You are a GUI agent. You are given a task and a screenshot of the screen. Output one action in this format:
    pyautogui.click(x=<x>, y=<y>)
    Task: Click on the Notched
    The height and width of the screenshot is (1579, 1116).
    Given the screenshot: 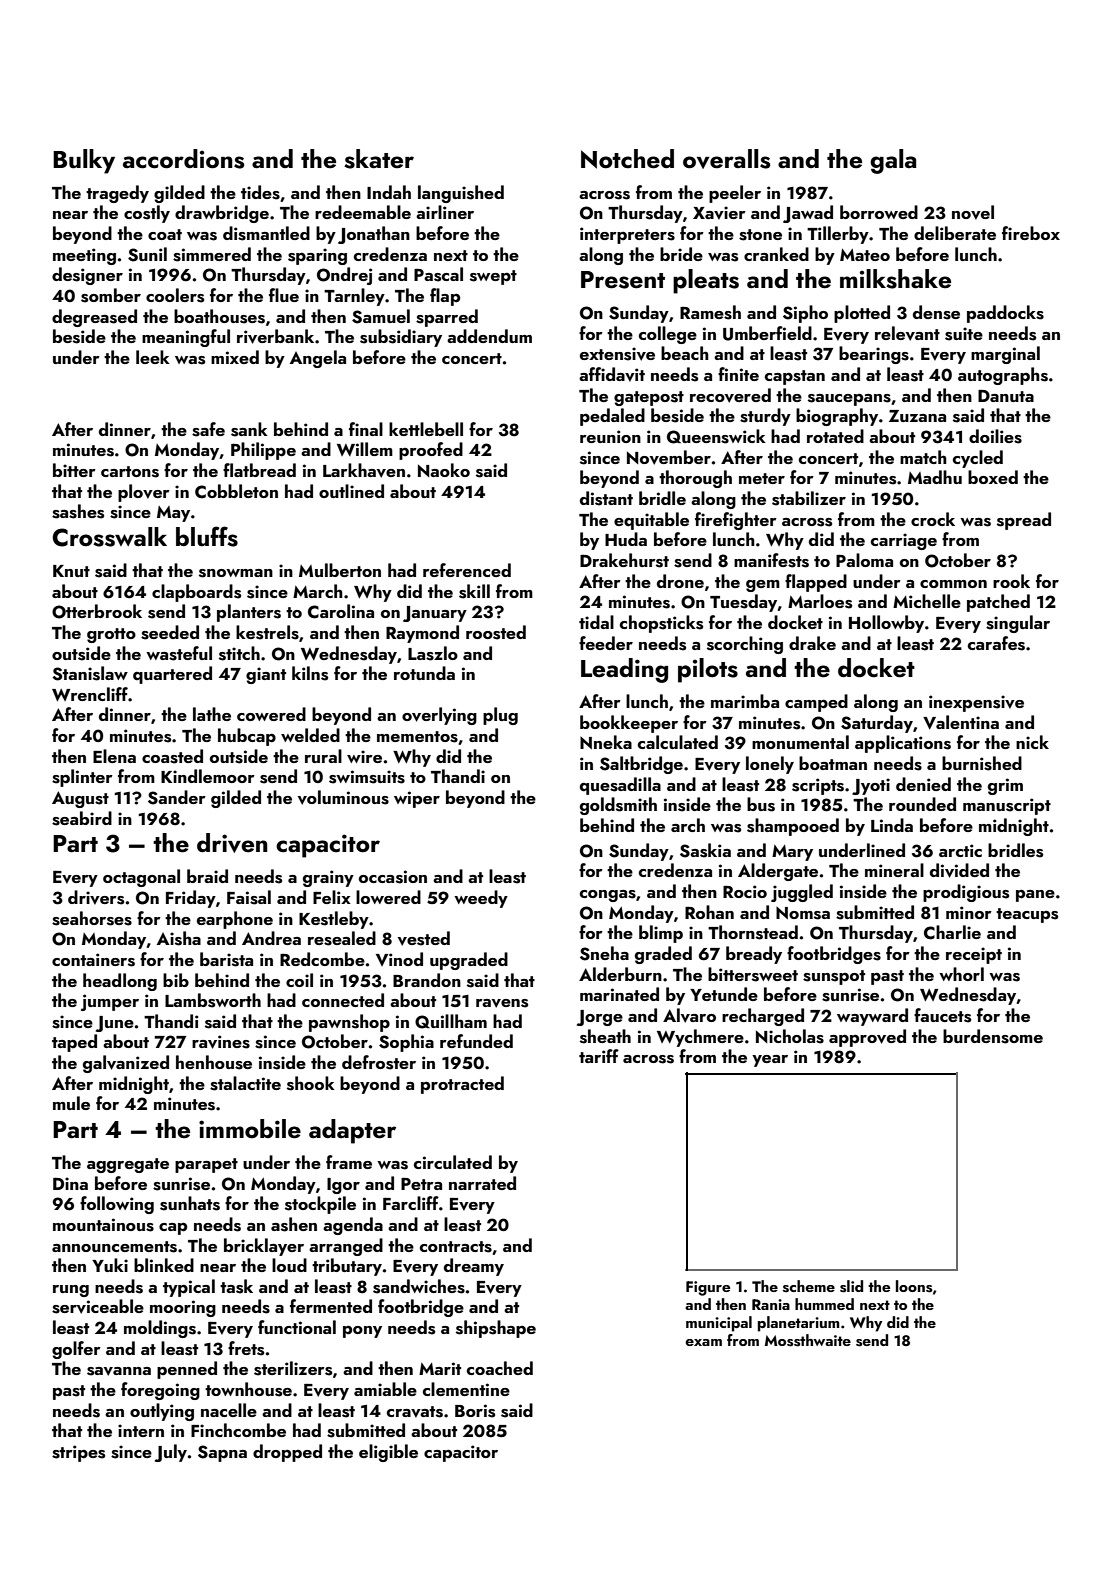 What is the action you would take?
    pyautogui.click(x=627, y=159)
